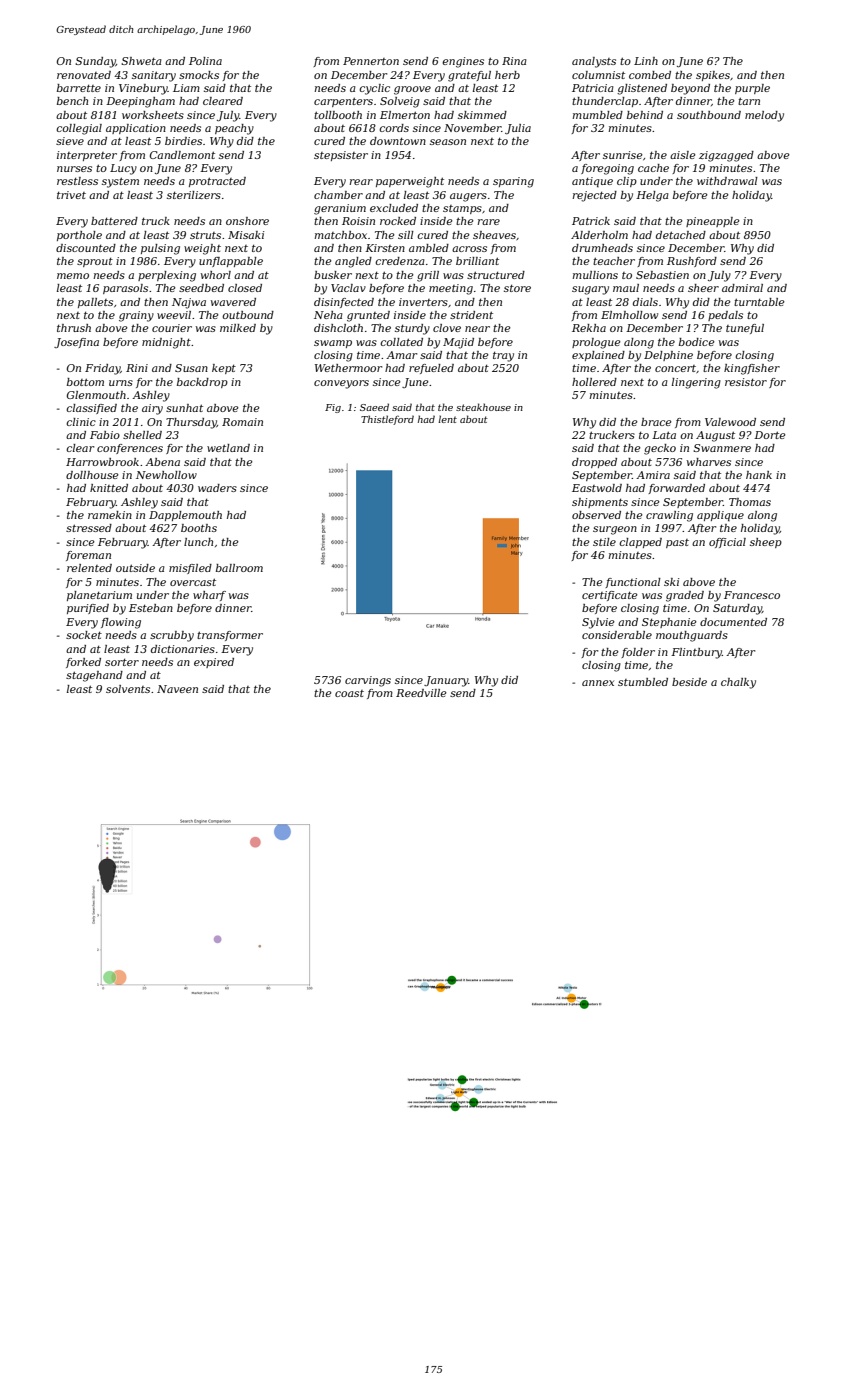 The image size is (849, 1400). Describe the element at coordinates (130, 449) in the page. I see `conferences` at that location.
